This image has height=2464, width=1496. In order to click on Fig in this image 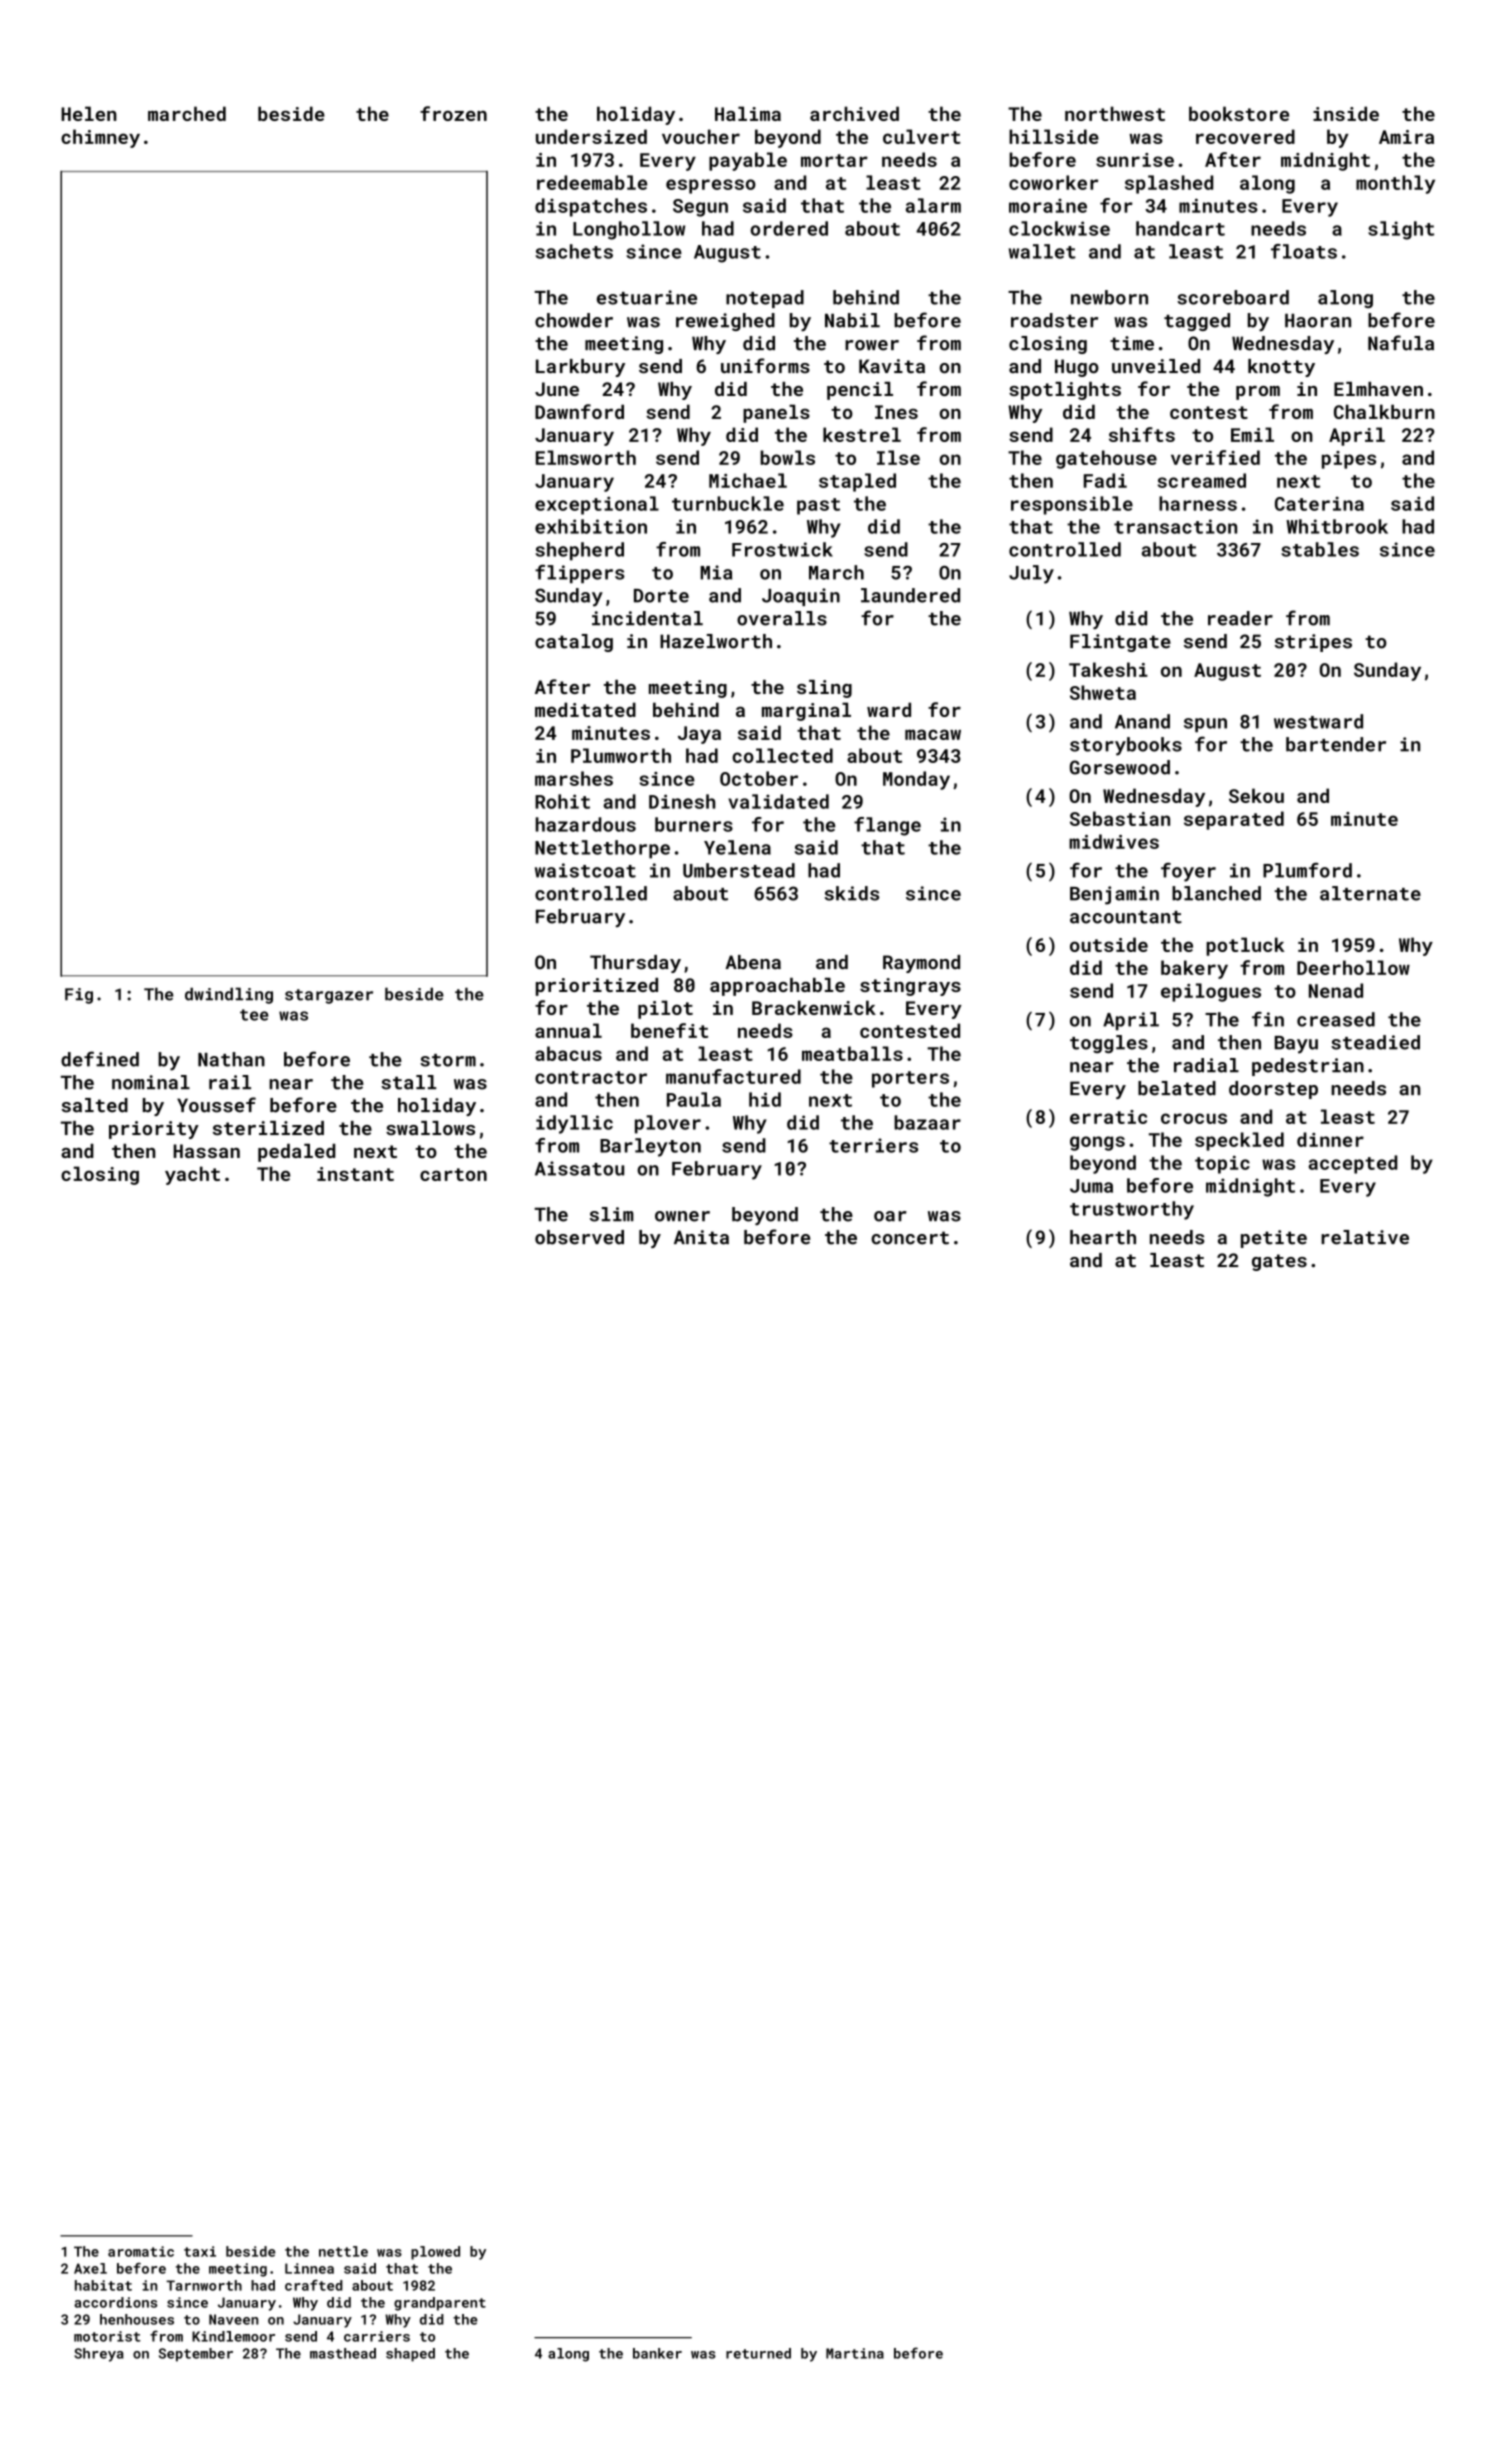, I will do `click(79, 996)`.
